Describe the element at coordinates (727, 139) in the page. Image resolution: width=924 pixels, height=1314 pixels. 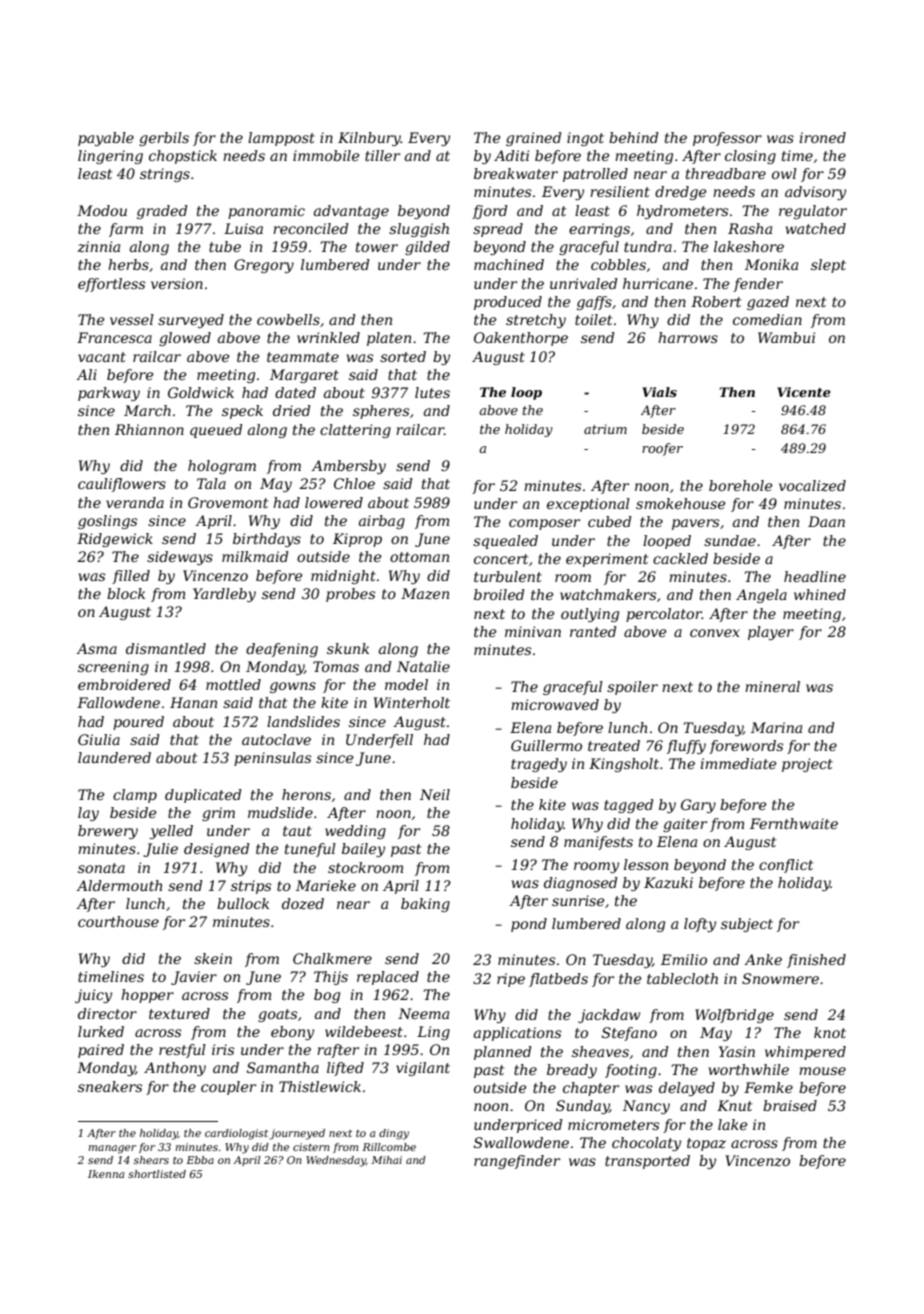
I see `professor` at that location.
